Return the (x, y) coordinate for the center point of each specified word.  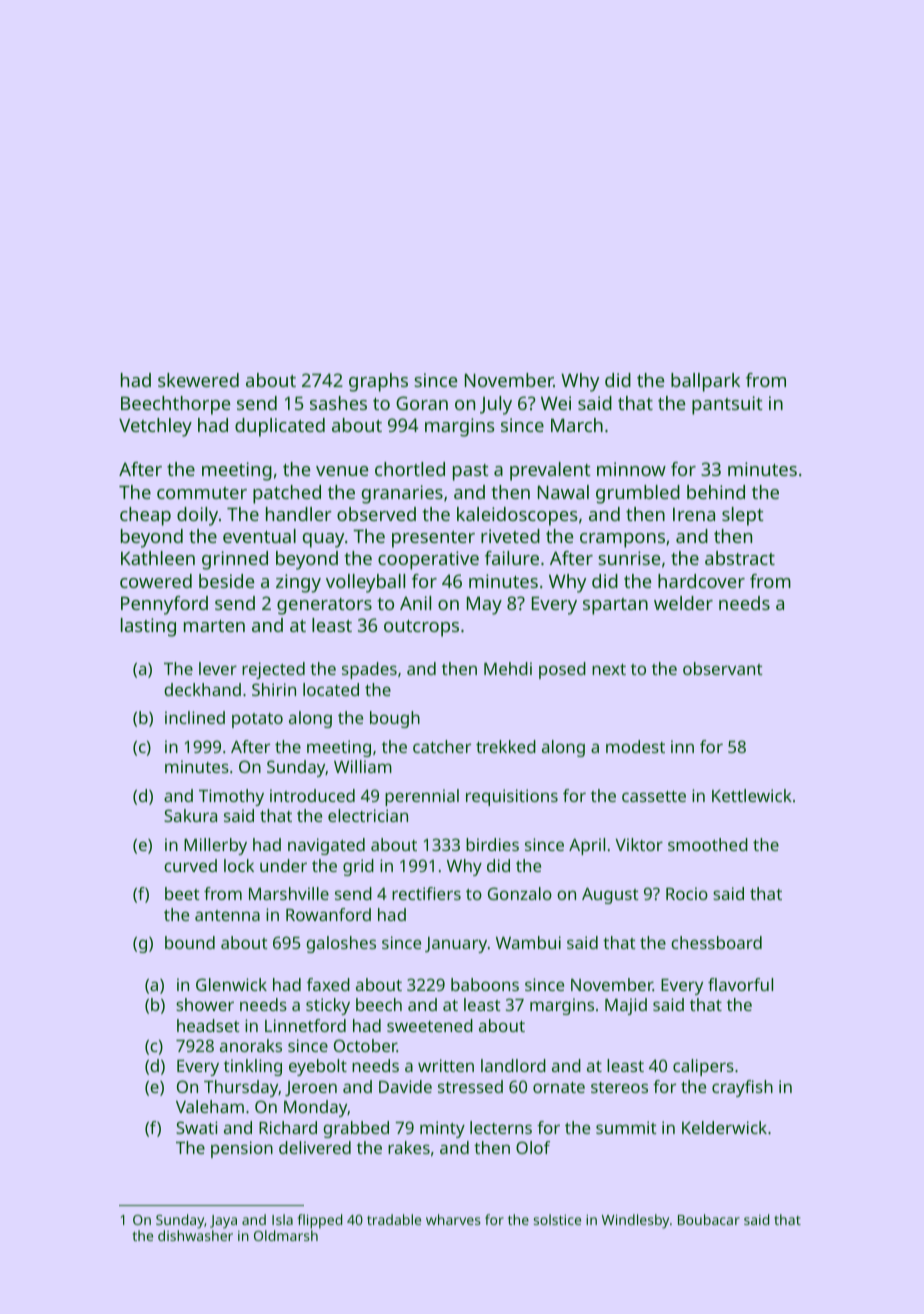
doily (197, 516)
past (471, 472)
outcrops (421, 628)
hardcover (701, 581)
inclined (195, 717)
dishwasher (195, 1235)
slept (743, 516)
